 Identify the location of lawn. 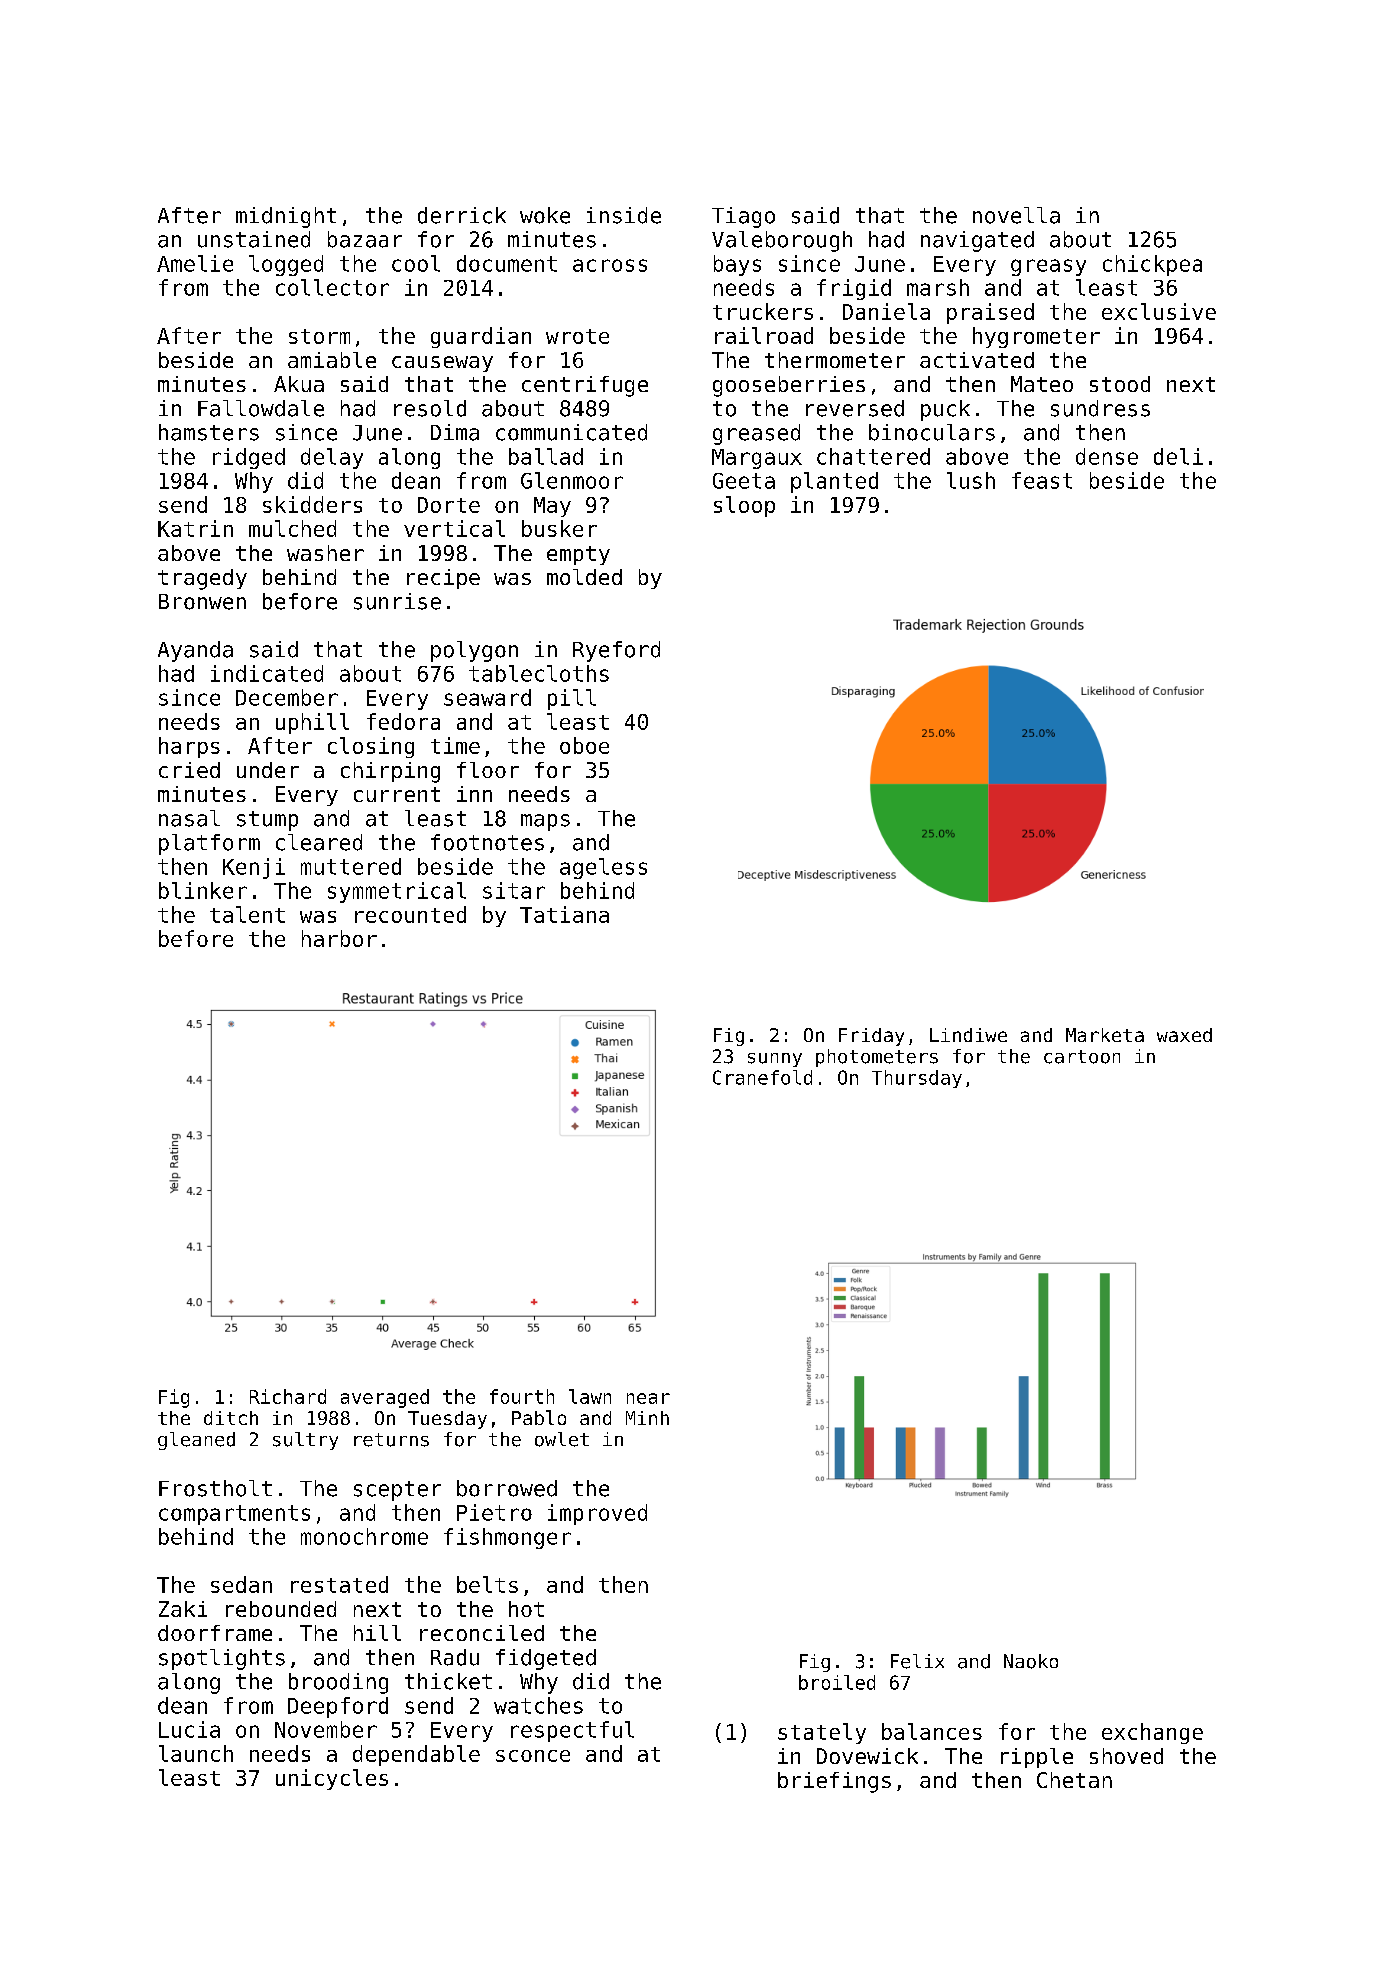
(590, 1396).
